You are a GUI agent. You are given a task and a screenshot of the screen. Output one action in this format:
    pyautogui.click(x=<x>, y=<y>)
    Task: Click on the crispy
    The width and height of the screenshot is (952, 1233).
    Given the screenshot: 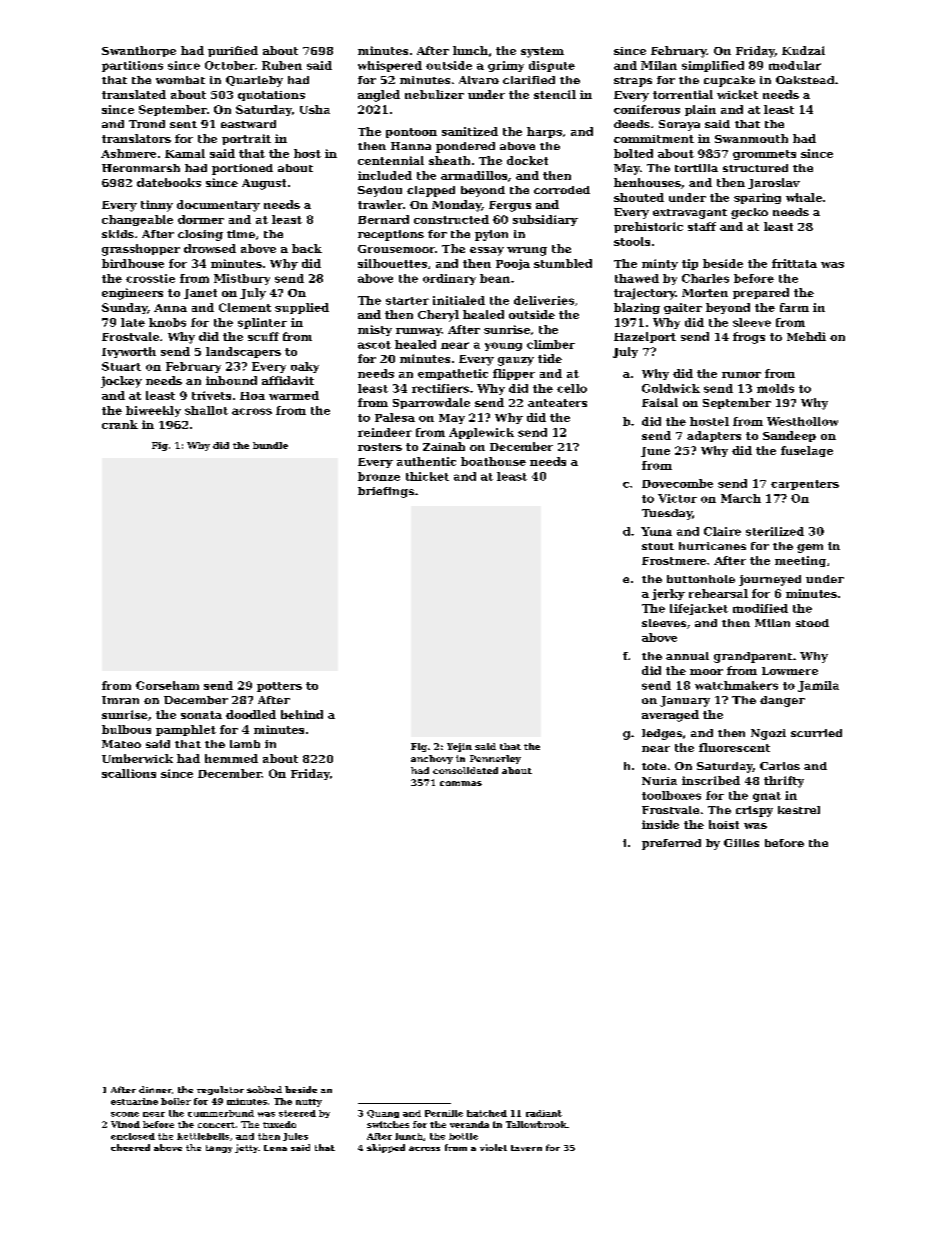 What is the action you would take?
    pyautogui.click(x=754, y=811)
